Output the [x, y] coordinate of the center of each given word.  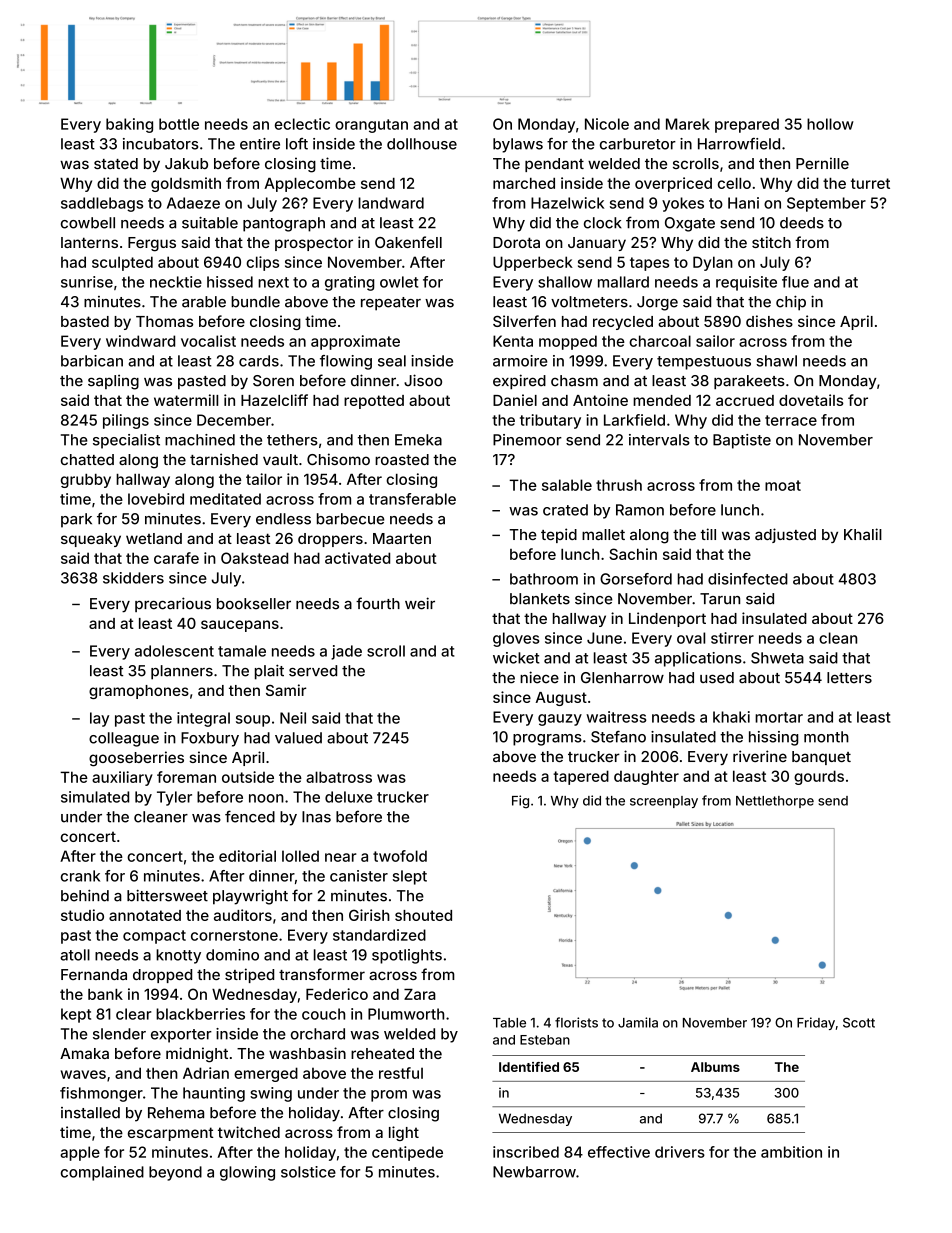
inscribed [526, 1152]
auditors [243, 915]
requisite [746, 283]
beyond [175, 1173]
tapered [581, 777]
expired [519, 381]
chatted [87, 459]
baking [129, 125]
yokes [683, 204]
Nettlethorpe [775, 802]
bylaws [518, 145]
